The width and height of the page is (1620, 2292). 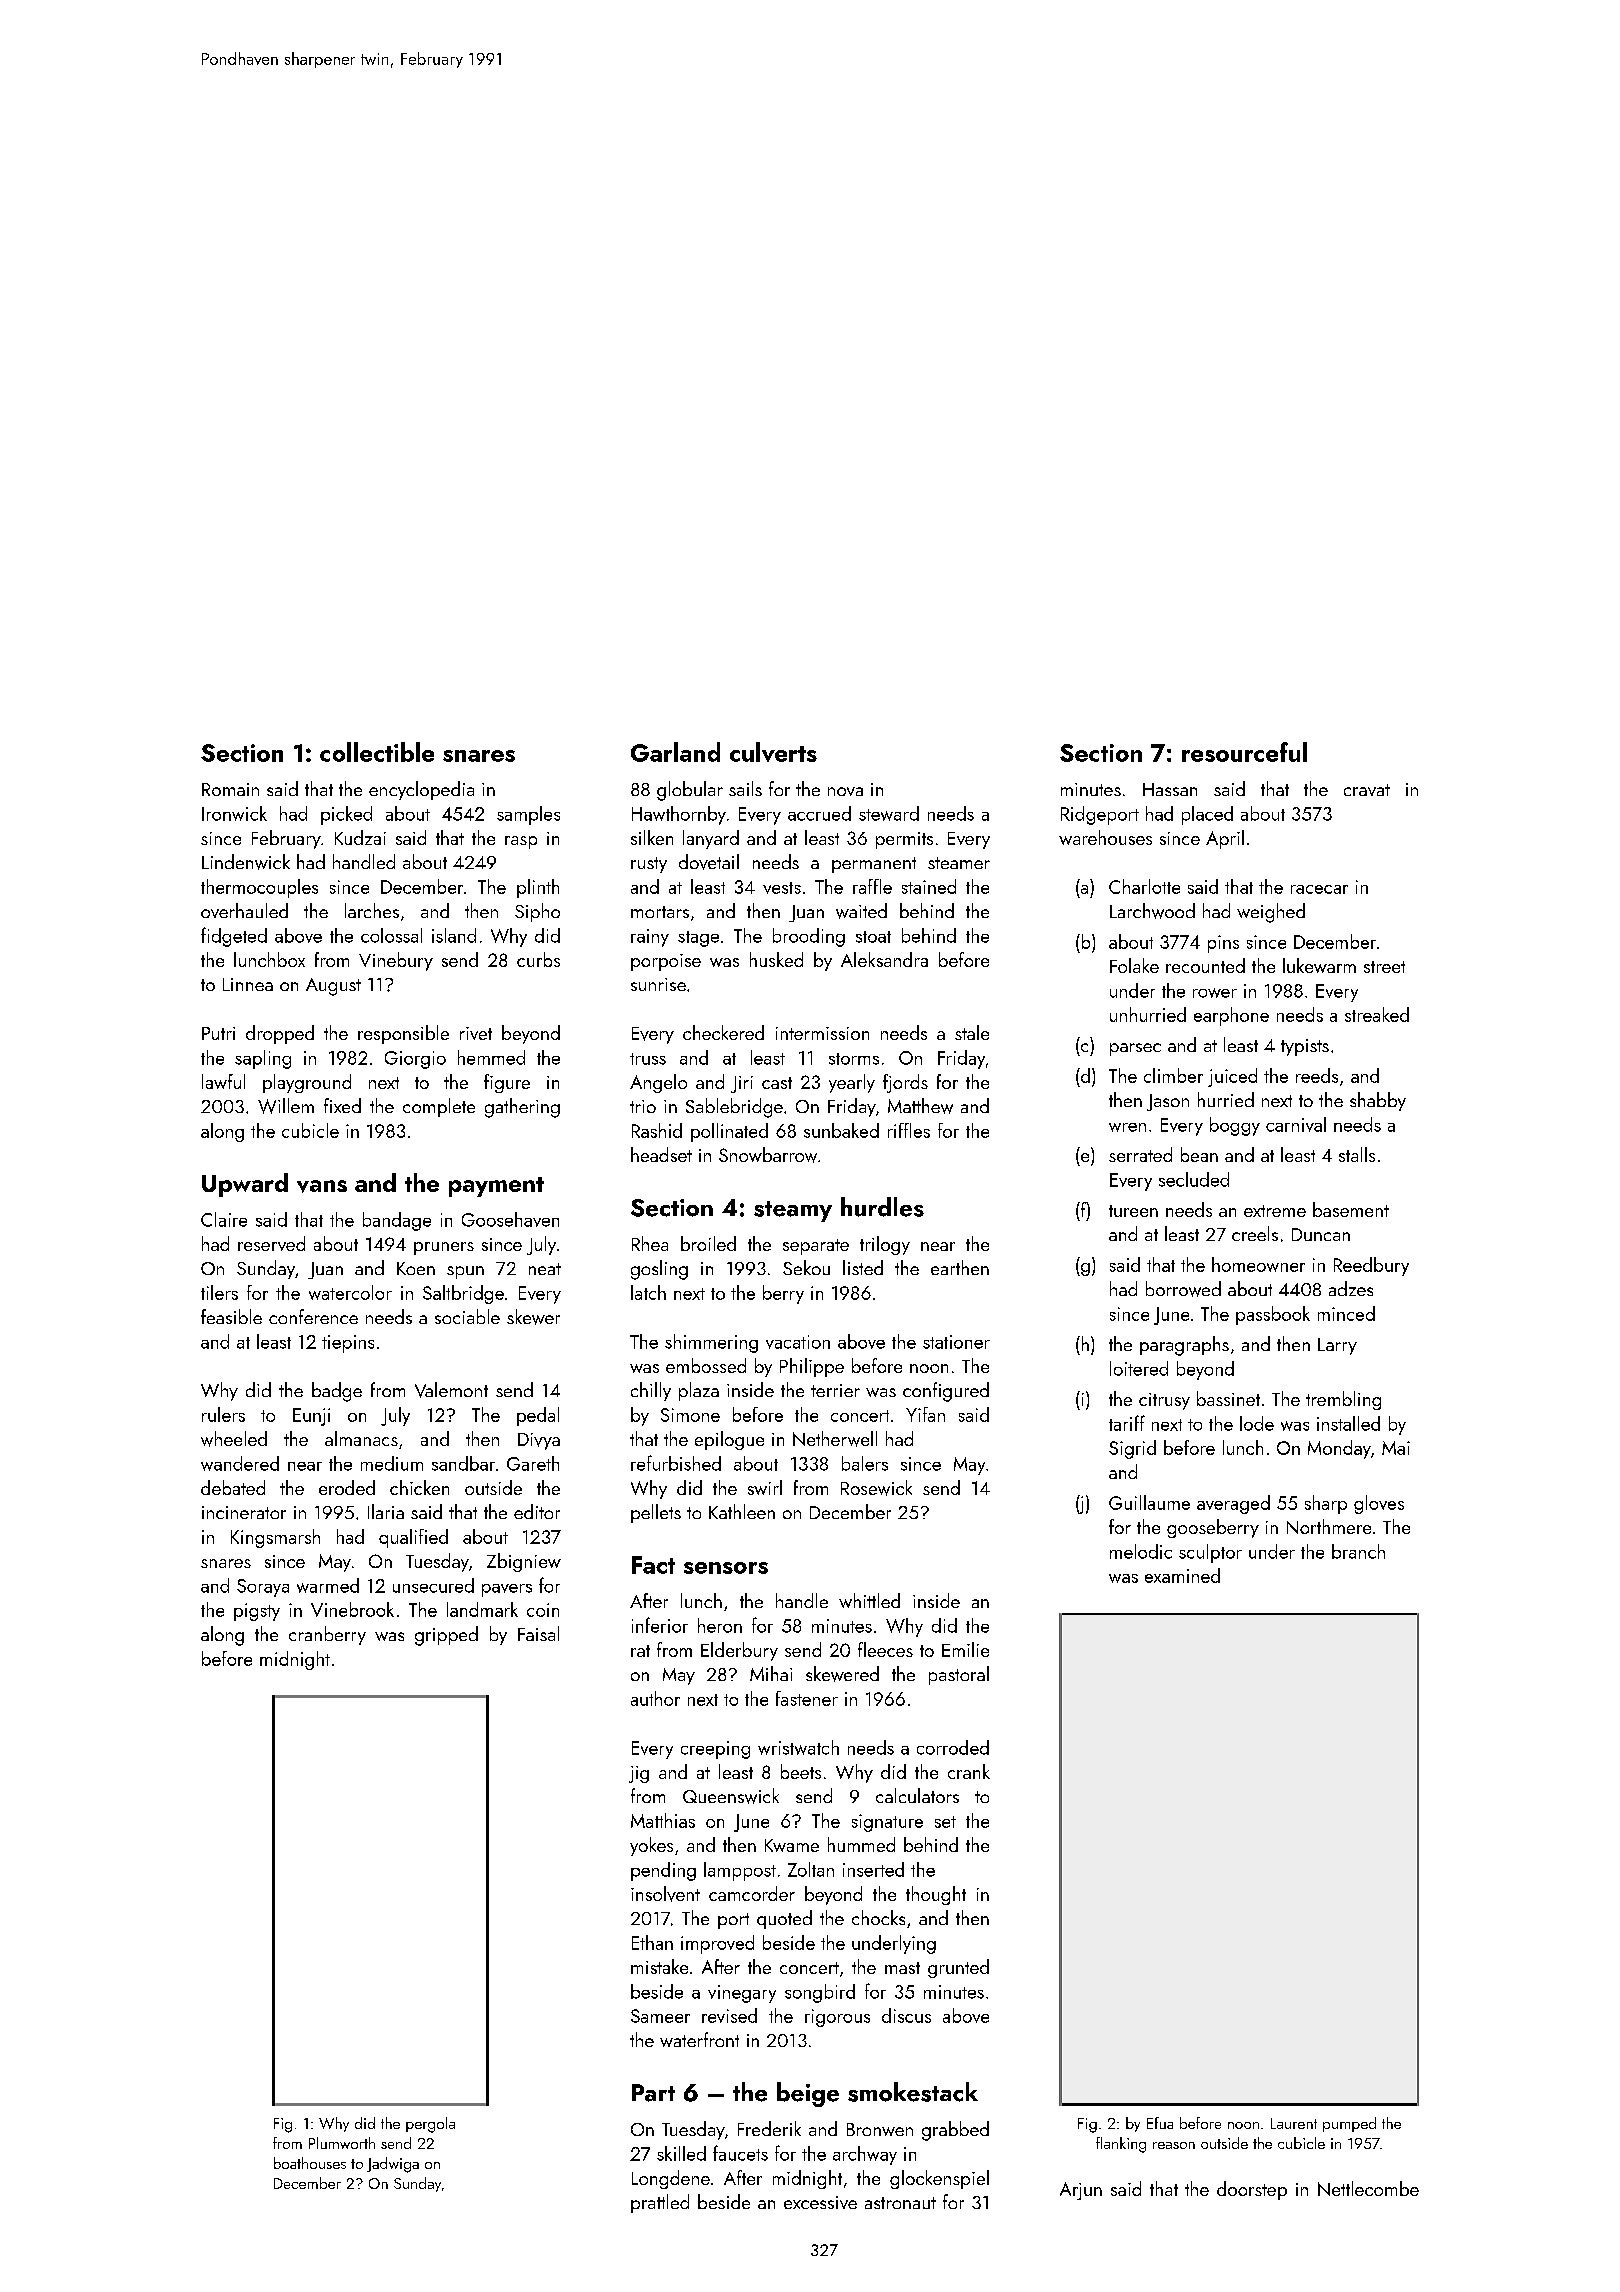 I want to click on extreme, so click(x=1275, y=1211).
